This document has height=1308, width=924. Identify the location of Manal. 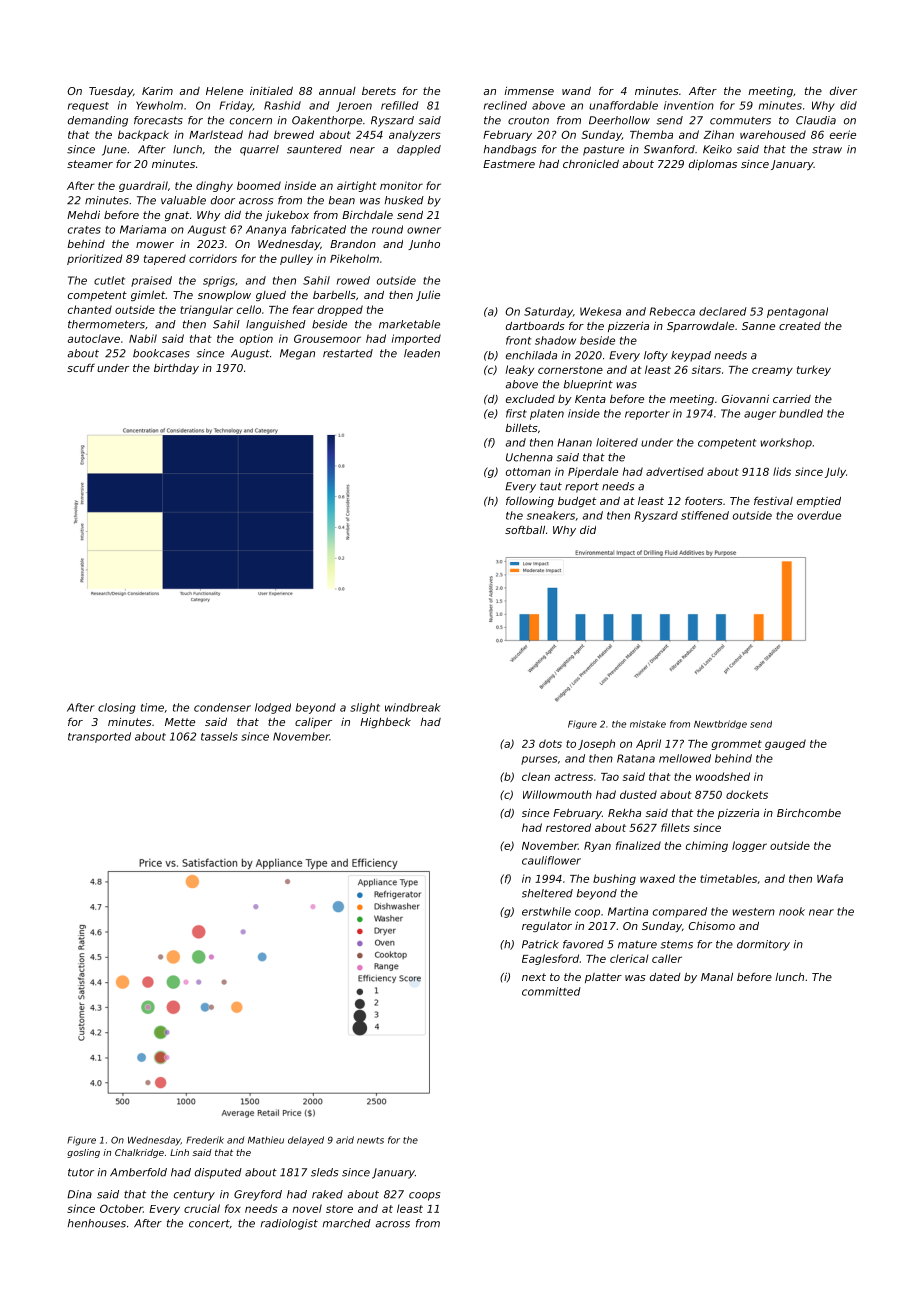
(717, 977).
